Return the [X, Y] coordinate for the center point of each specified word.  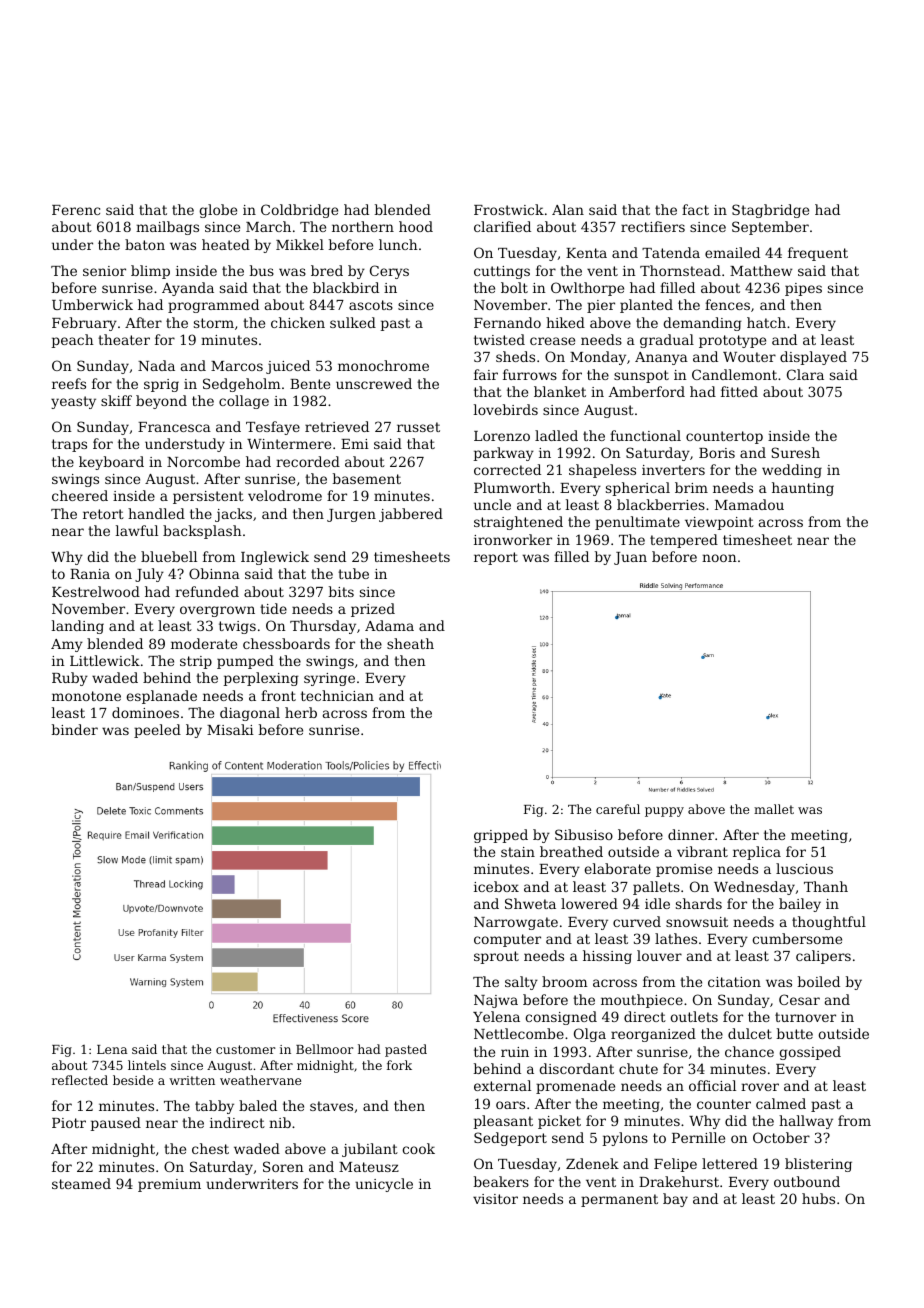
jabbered [411, 515]
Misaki [230, 729]
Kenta [586, 253]
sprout [496, 957]
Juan [630, 558]
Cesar [799, 999]
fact [695, 209]
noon [719, 558]
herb [301, 712]
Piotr [69, 1123]
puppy [664, 812]
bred [327, 270]
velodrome [285, 495]
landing [78, 627]
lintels [147, 1065]
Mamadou [749, 504]
